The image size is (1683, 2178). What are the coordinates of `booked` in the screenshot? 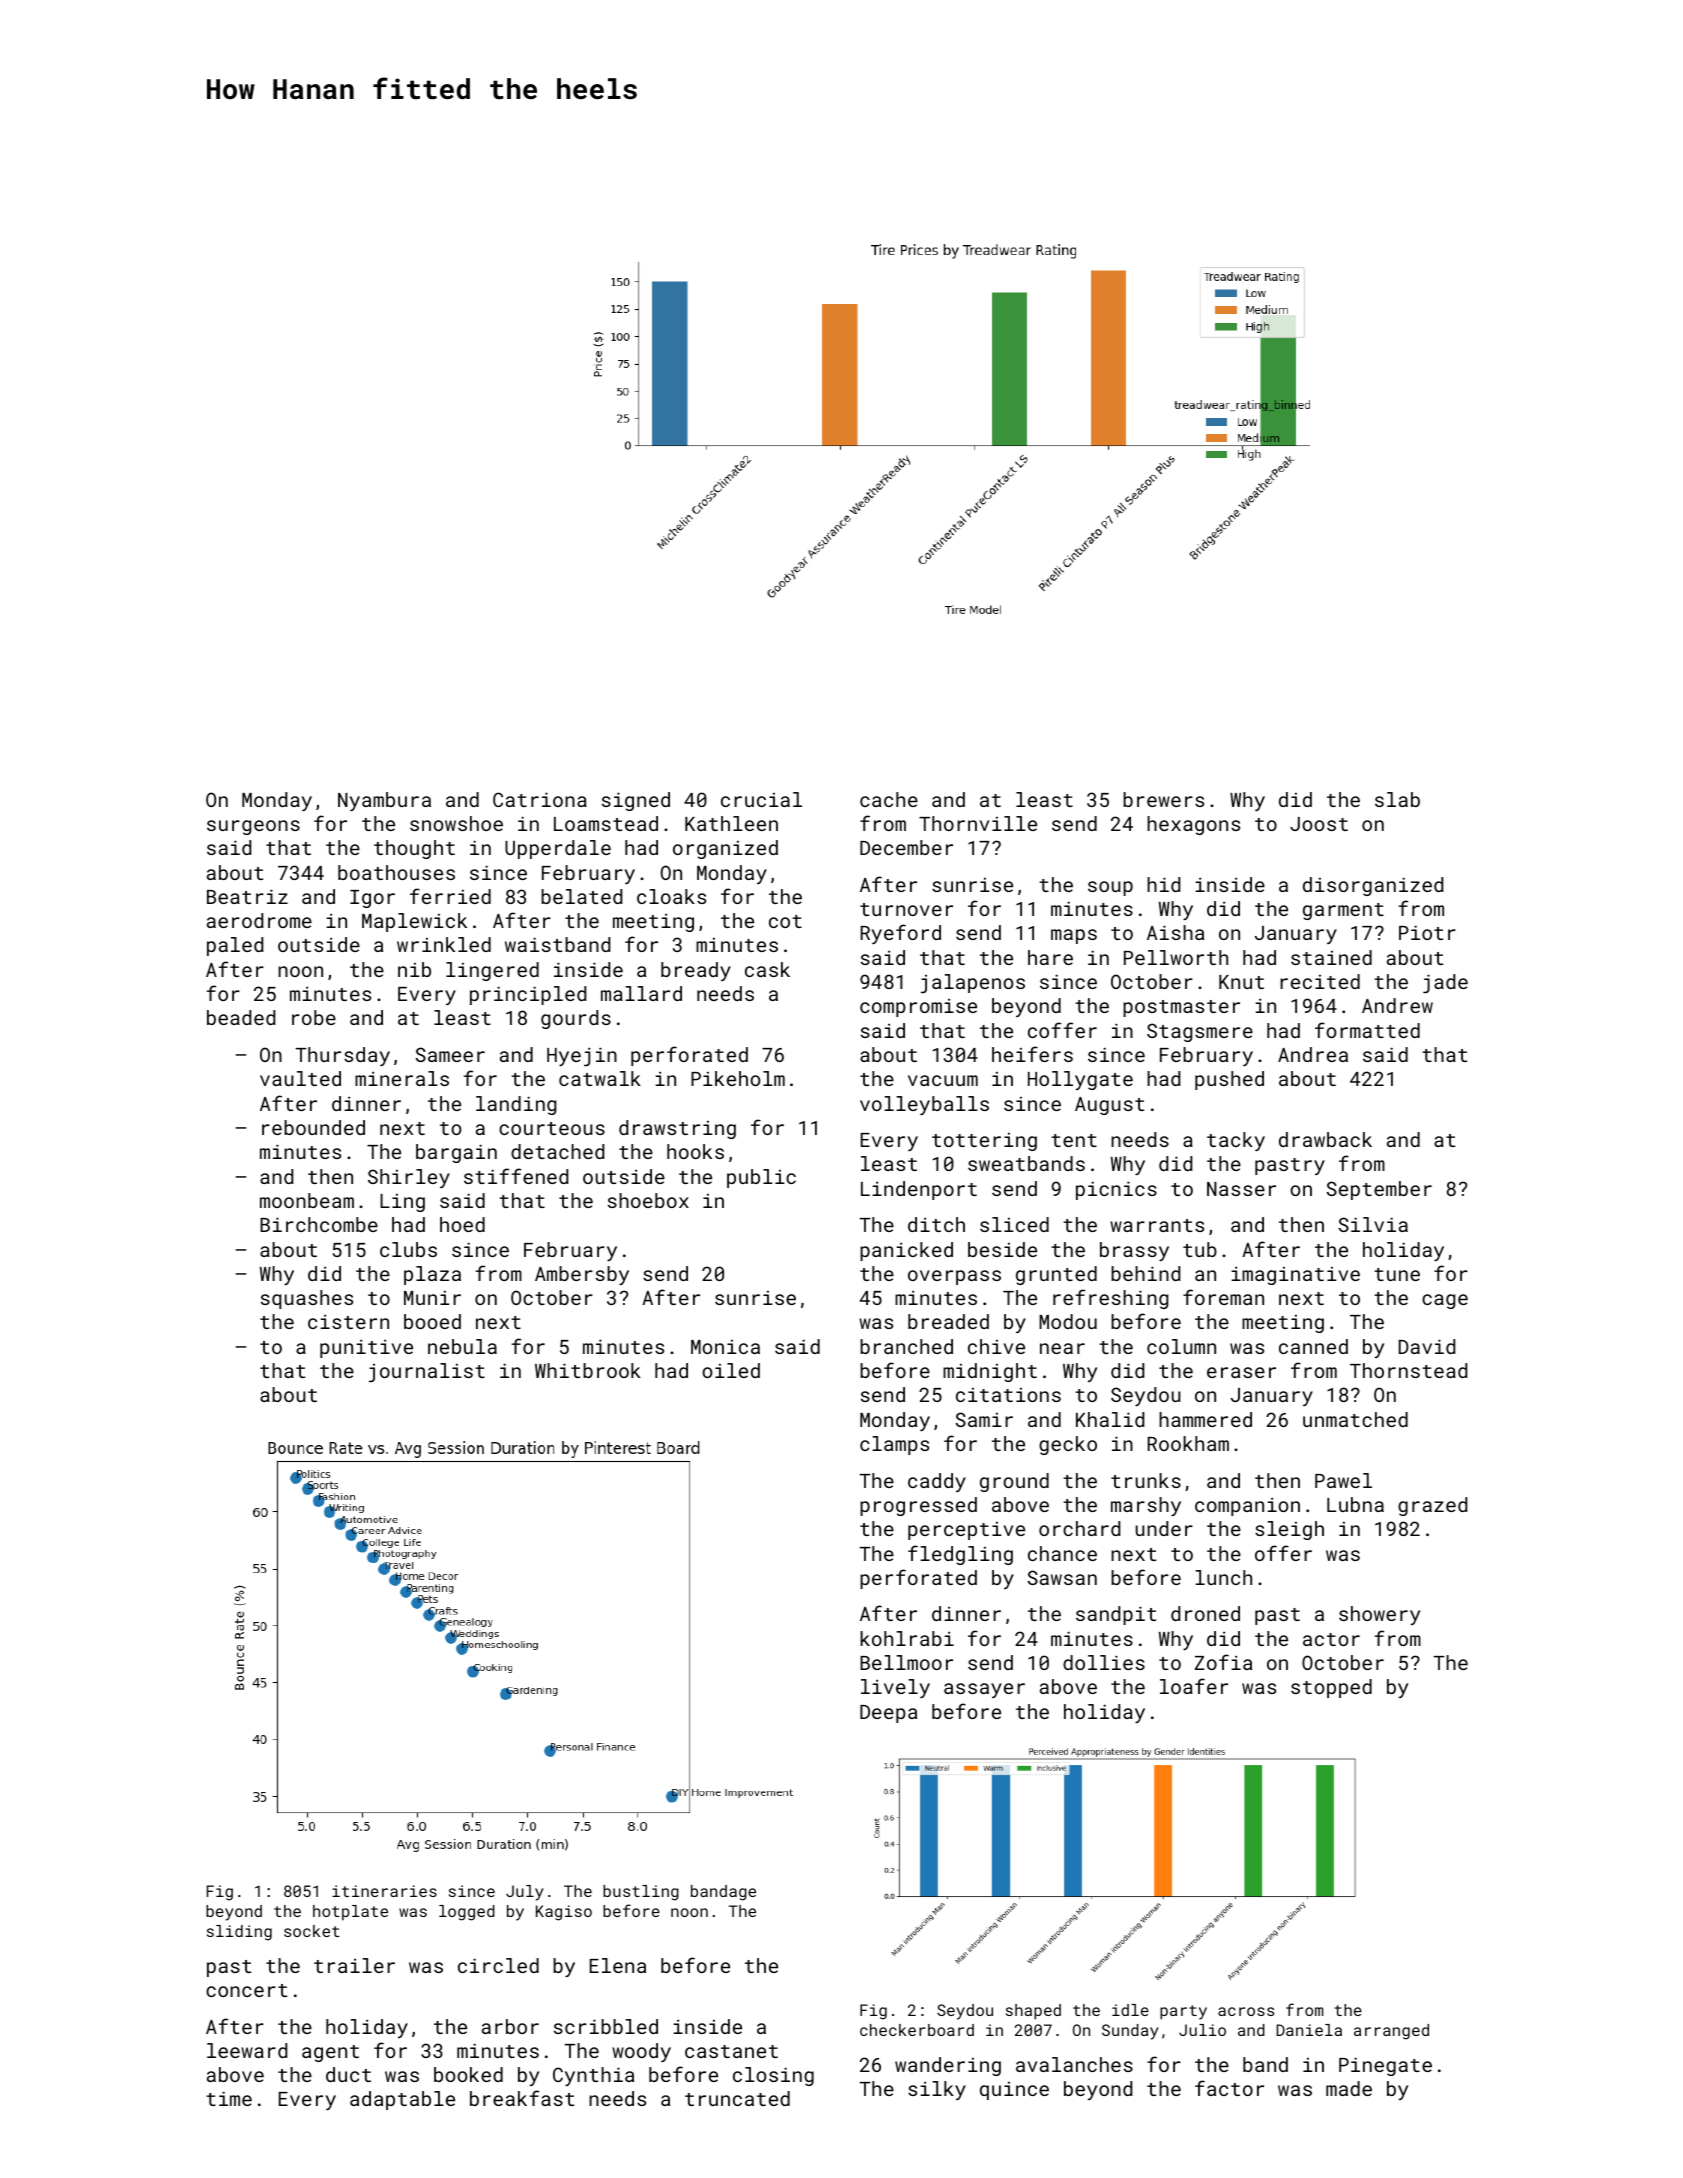 It's located at (468, 2074).
